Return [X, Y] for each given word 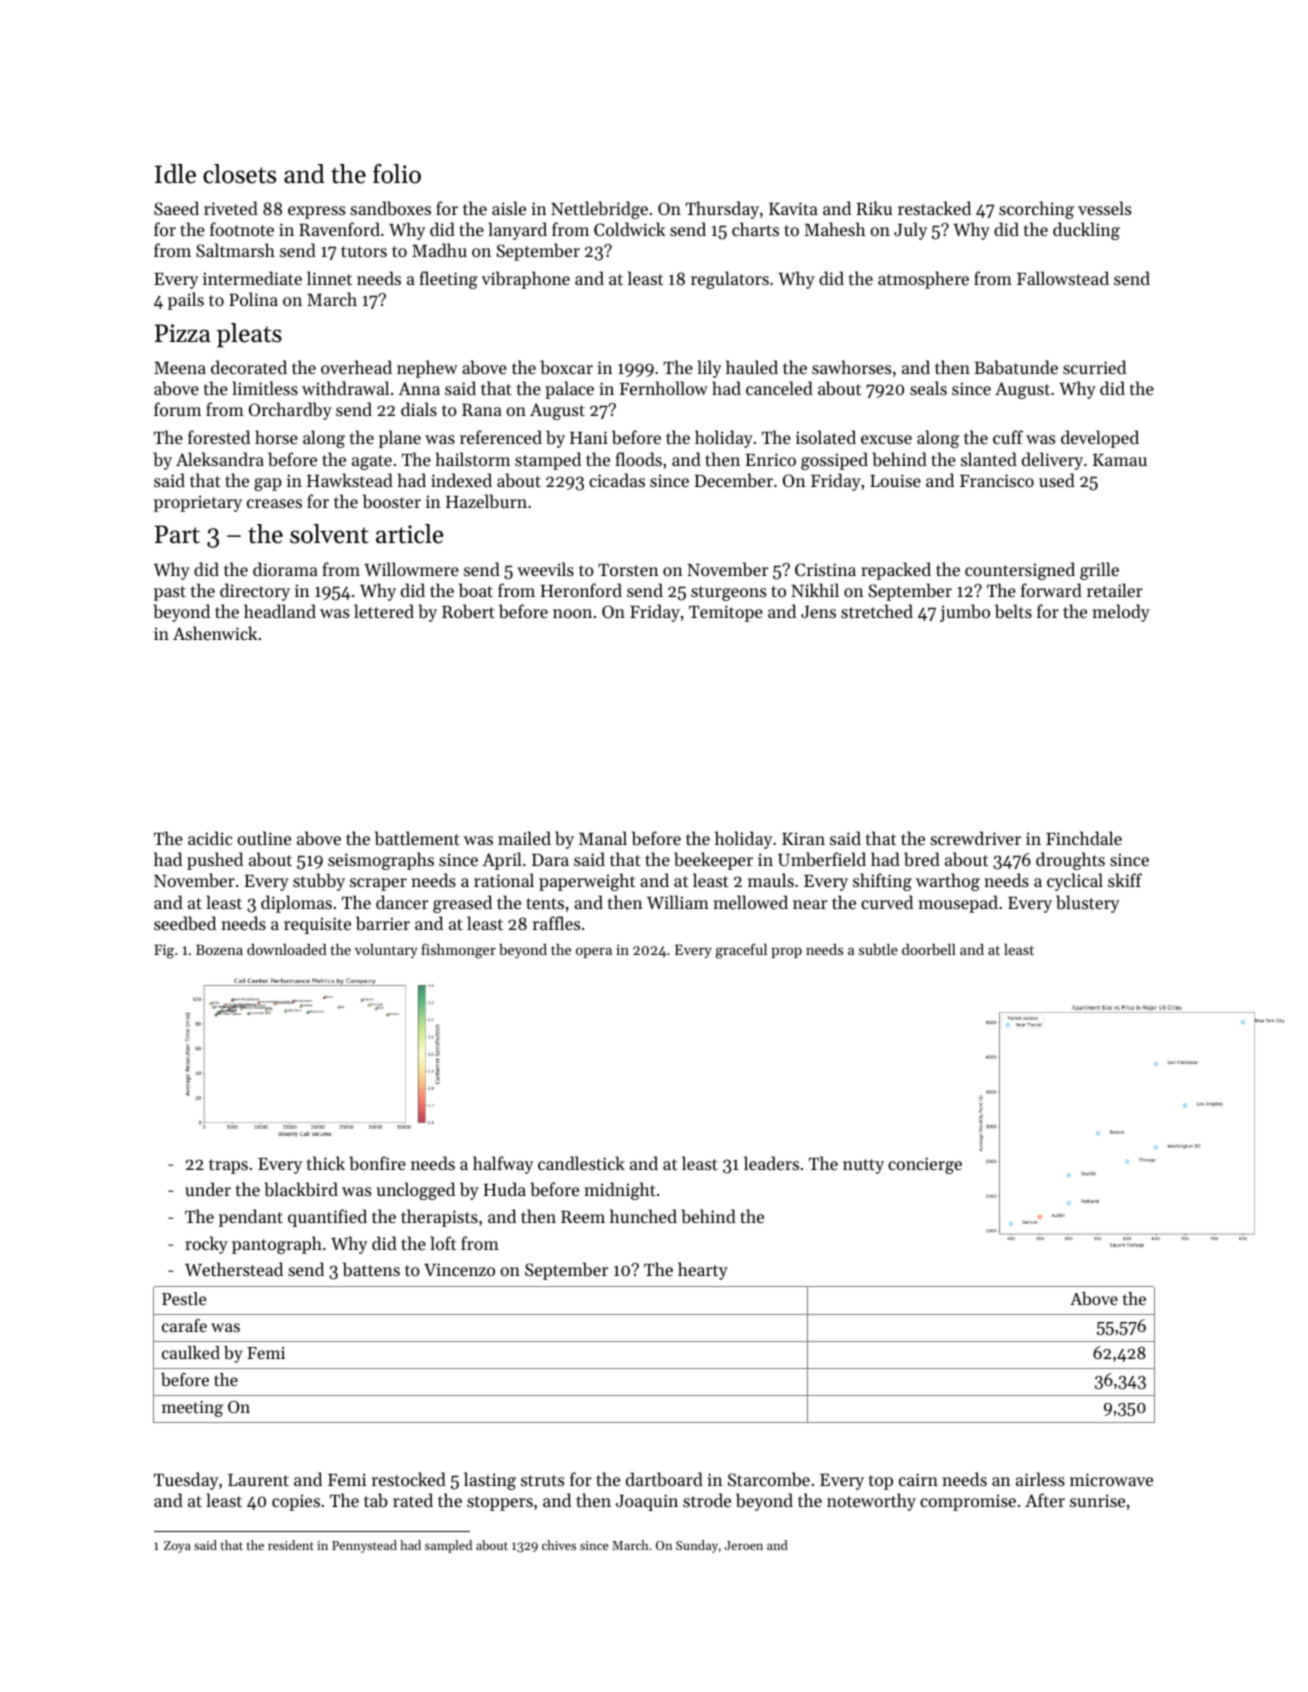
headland [280, 611]
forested [219, 437]
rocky [206, 1245]
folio [397, 174]
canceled [779, 388]
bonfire [377, 1163]
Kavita [793, 208]
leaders [771, 1163]
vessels [1104, 208]
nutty [863, 1166]
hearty [703, 1271]
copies [296, 1502]
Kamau [1120, 460]
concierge [925, 1165]
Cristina [825, 569]
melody [1121, 613]
